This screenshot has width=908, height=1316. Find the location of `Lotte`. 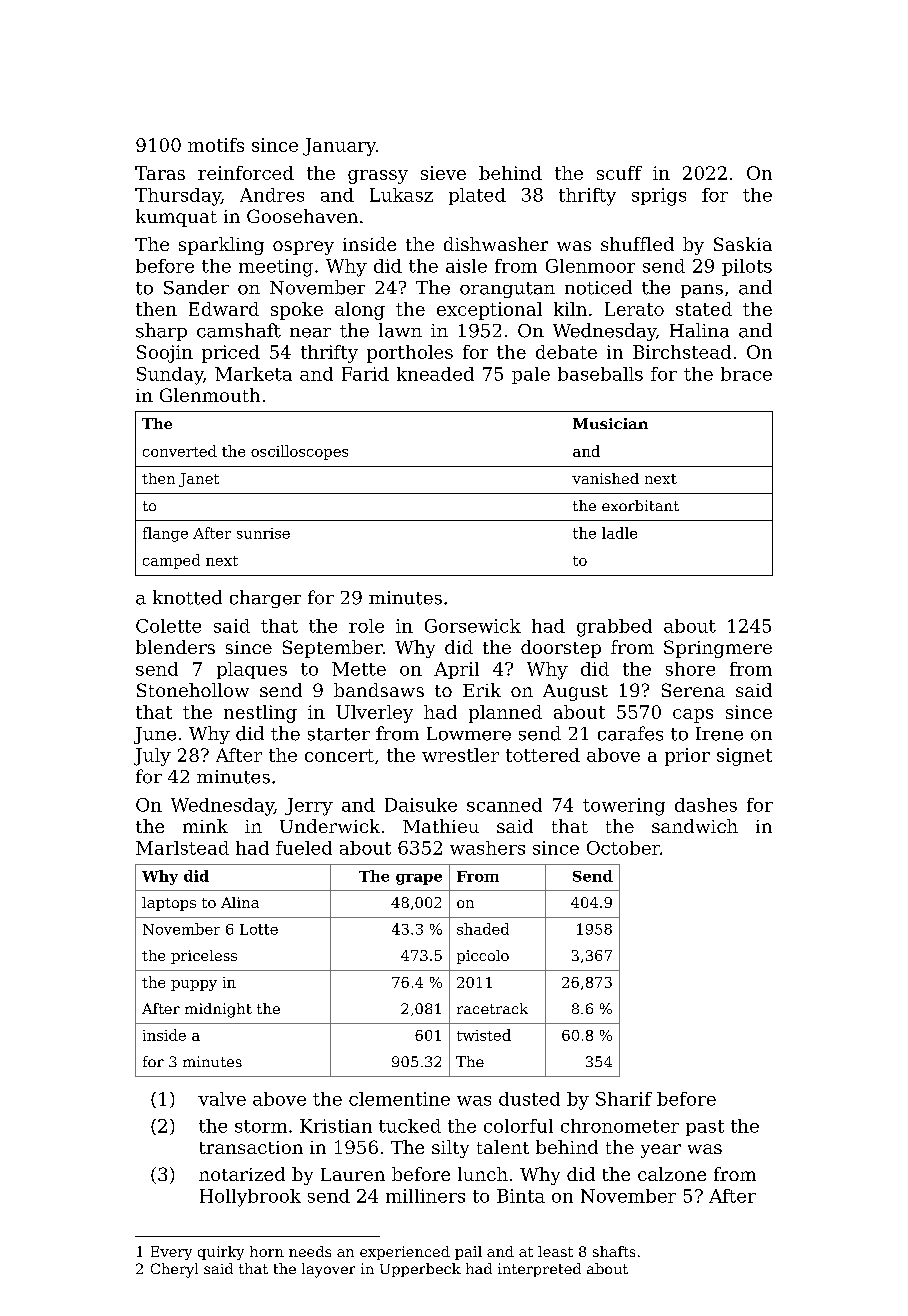

Lotte is located at coordinates (259, 929).
